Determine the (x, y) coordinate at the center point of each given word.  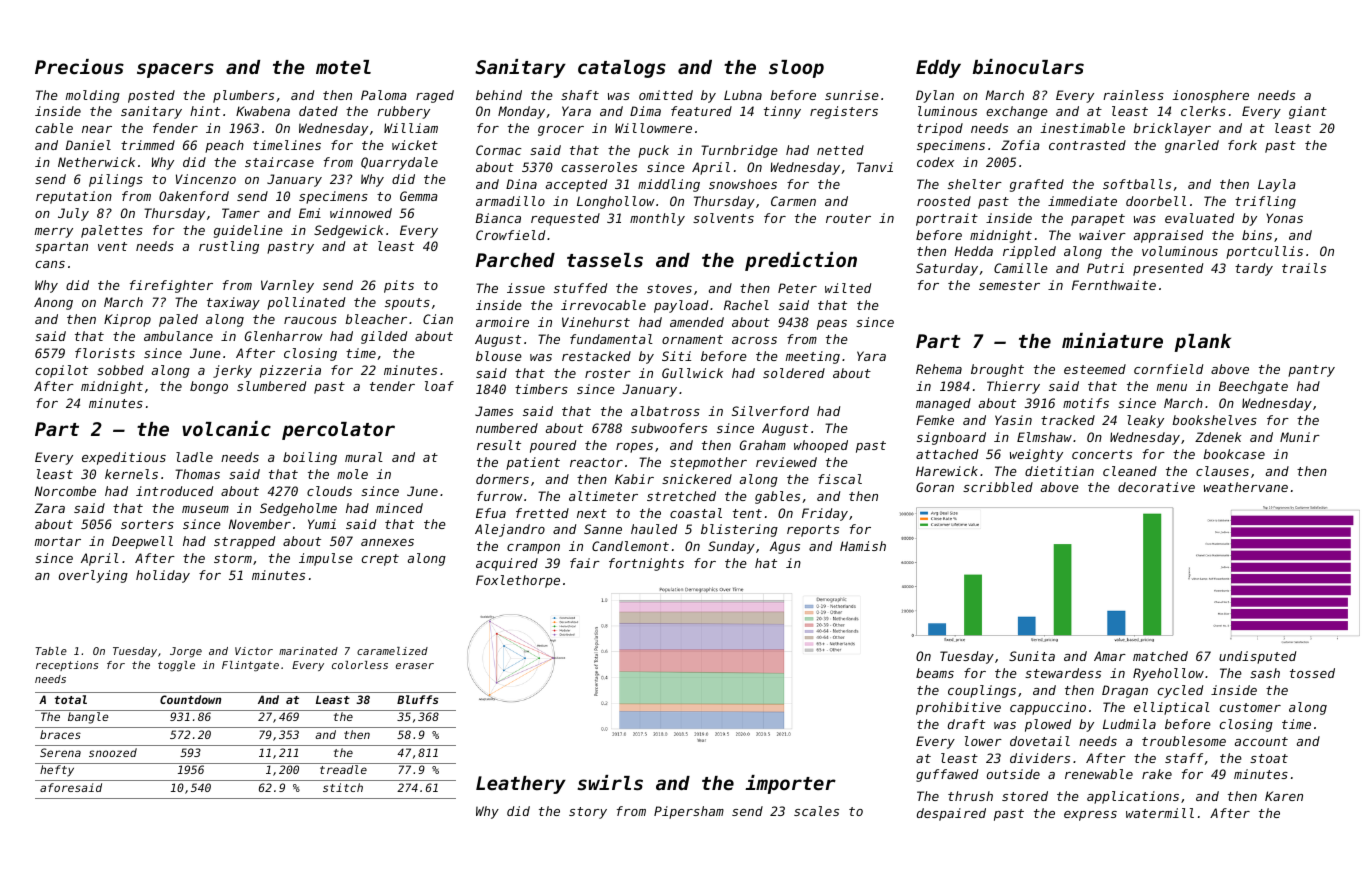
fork (1242, 145)
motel (343, 67)
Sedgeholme (298, 509)
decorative (1156, 487)
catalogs (622, 69)
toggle (176, 666)
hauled (654, 529)
